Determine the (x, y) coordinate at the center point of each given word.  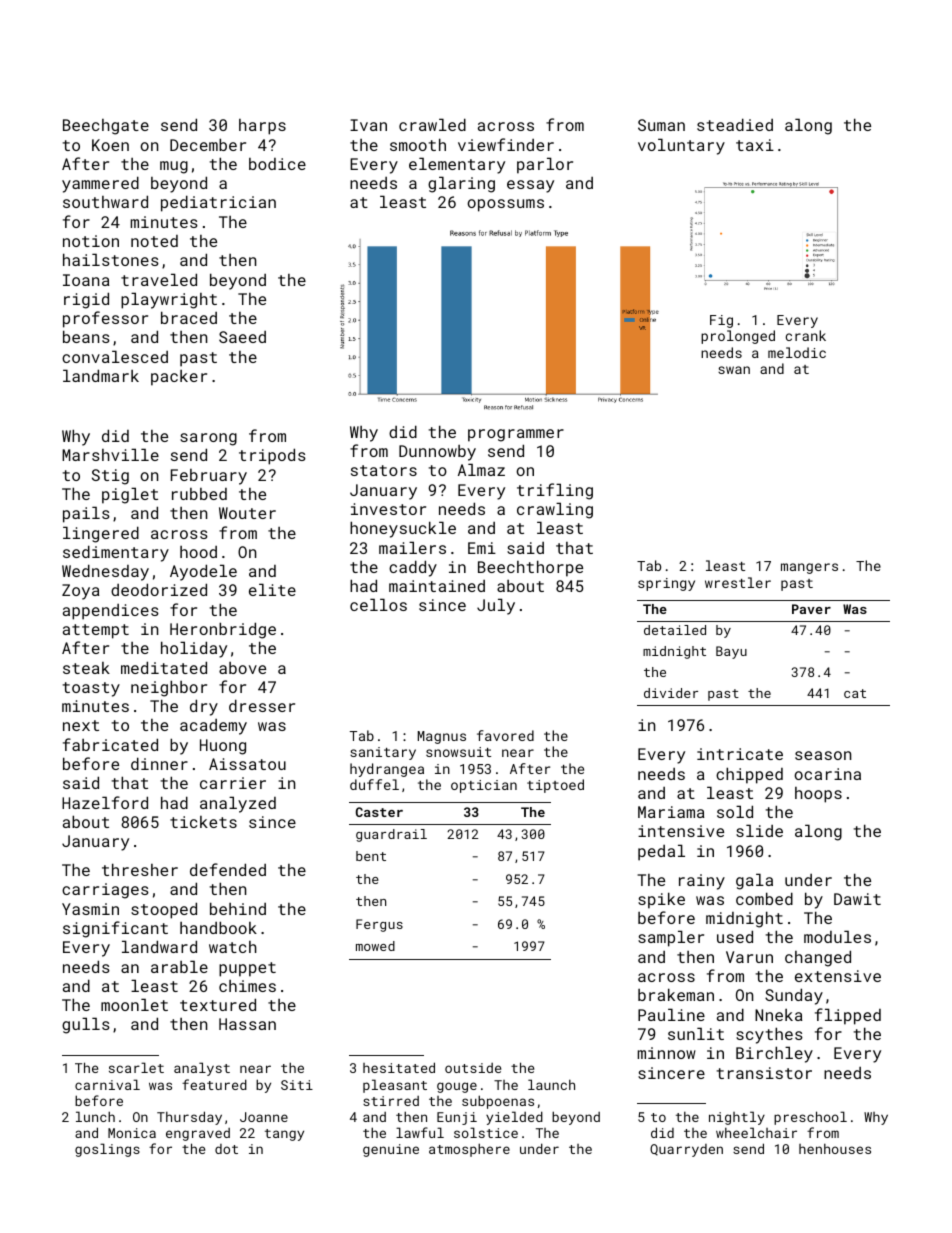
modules (837, 936)
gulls (86, 1025)
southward (105, 201)
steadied (735, 124)
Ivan (368, 125)
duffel (374, 784)
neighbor (169, 688)
